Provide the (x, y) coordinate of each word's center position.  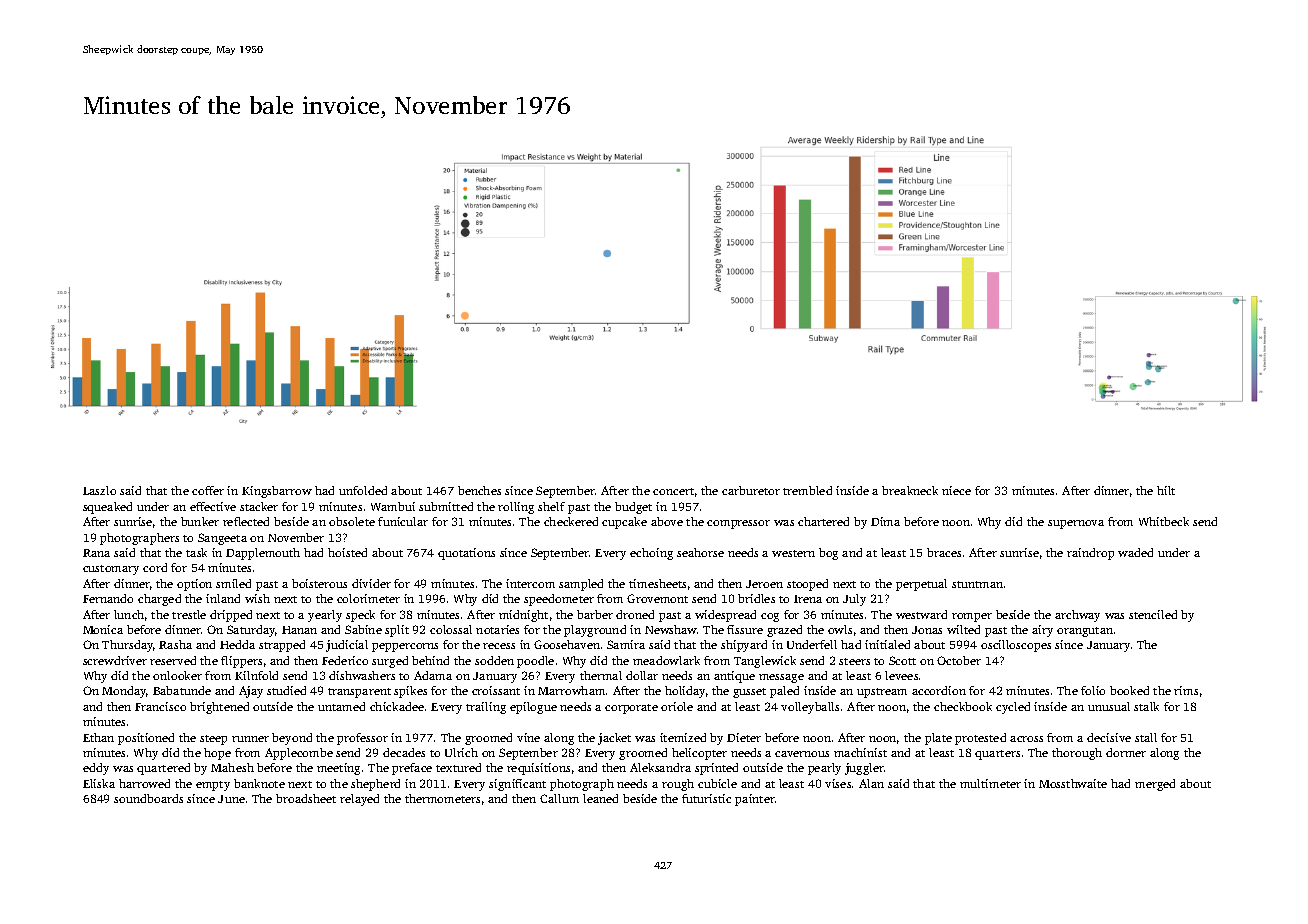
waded (1135, 552)
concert (673, 491)
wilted (963, 629)
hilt (1166, 490)
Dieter (744, 737)
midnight (523, 616)
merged (1155, 785)
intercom (530, 583)
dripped (231, 616)
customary (111, 570)
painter (755, 800)
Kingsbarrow (277, 492)
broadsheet (306, 798)
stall (1146, 737)
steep (213, 740)
